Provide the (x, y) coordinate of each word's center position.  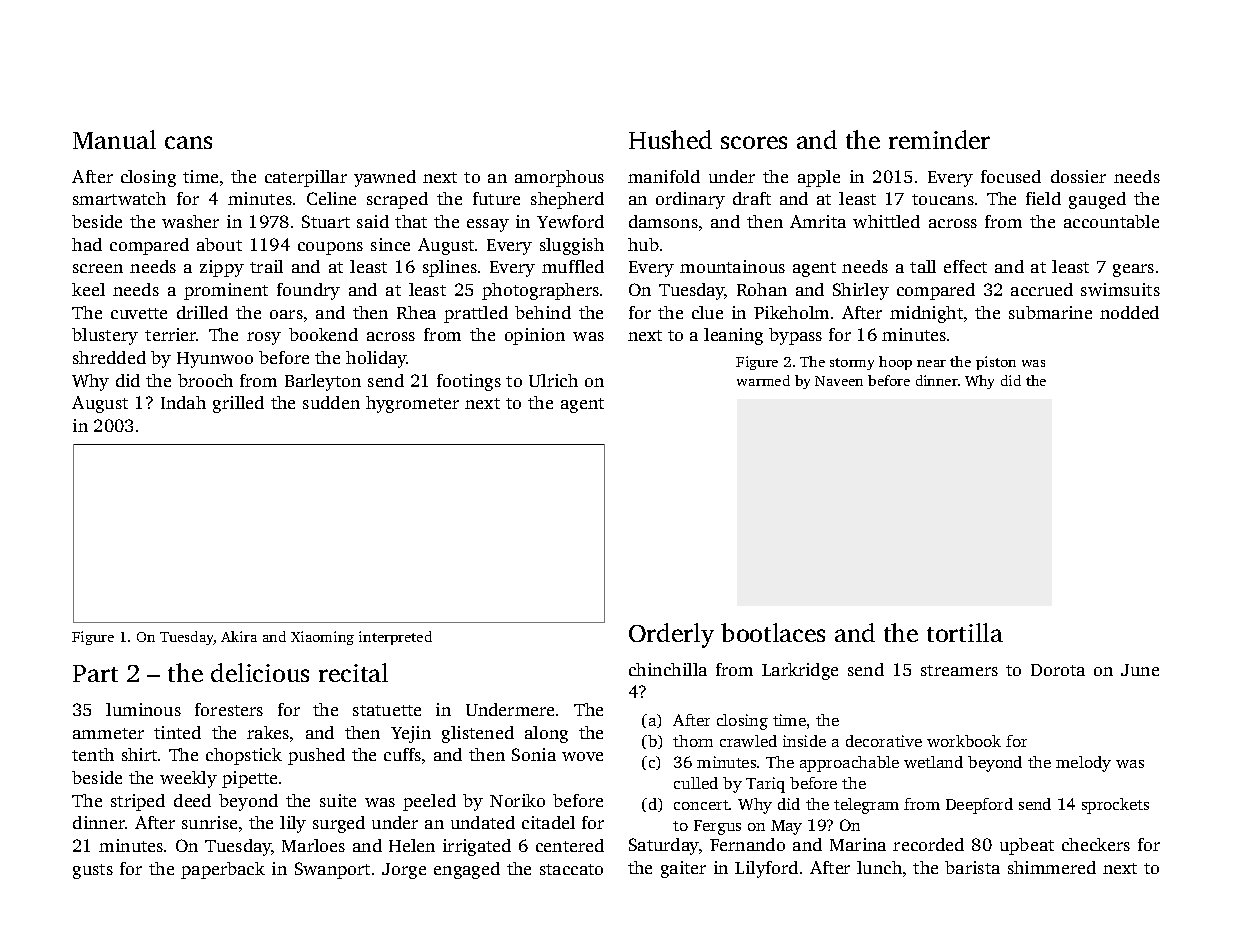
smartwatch (119, 198)
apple (819, 178)
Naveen (839, 381)
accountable (1111, 221)
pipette (249, 779)
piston (996, 363)
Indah (183, 402)
